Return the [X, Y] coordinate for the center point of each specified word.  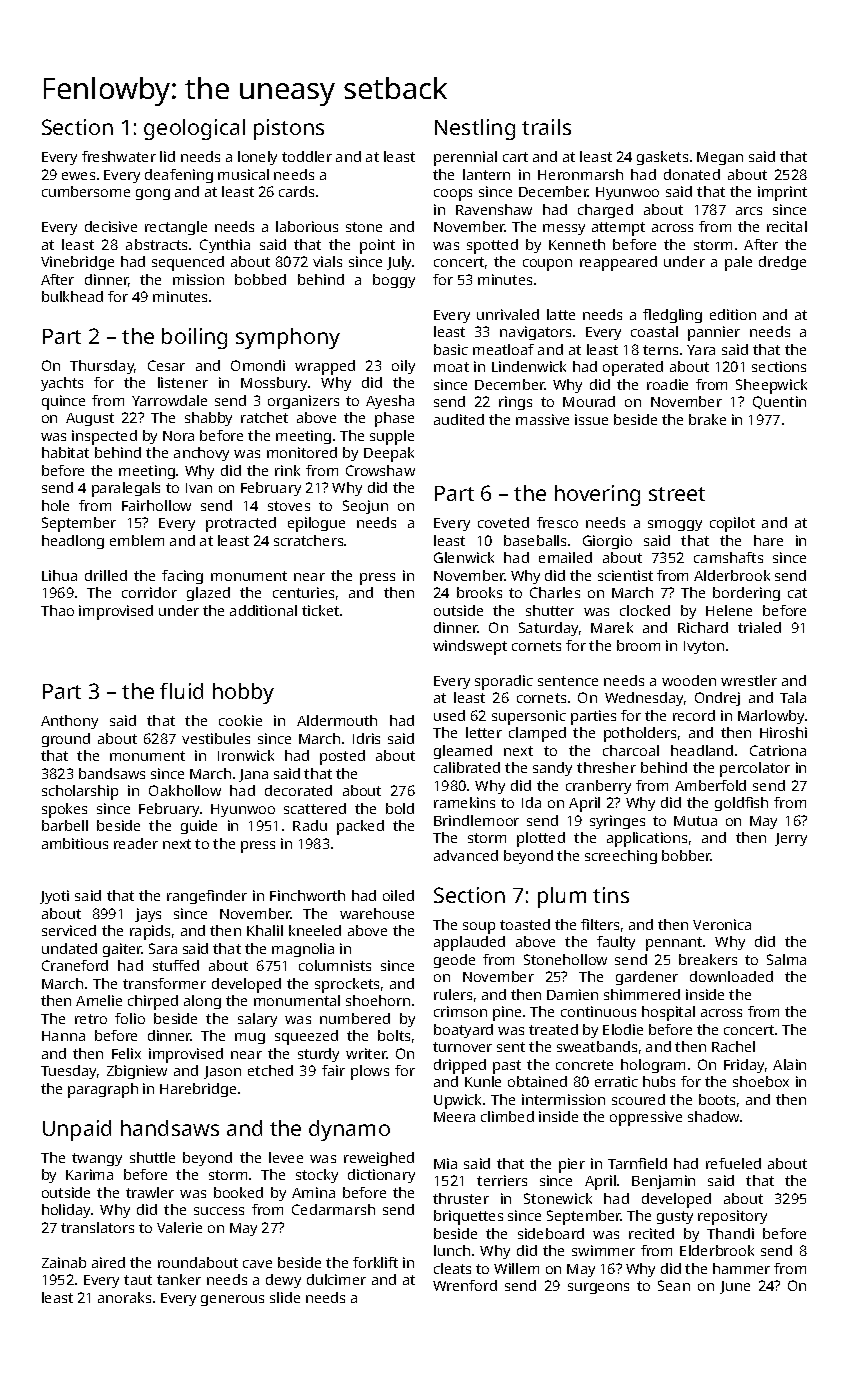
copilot [732, 524]
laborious [307, 226]
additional [263, 610]
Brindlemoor [476, 820]
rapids [150, 932]
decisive [111, 226]
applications [647, 839]
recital [787, 226]
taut [138, 1280]
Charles [555, 592]
